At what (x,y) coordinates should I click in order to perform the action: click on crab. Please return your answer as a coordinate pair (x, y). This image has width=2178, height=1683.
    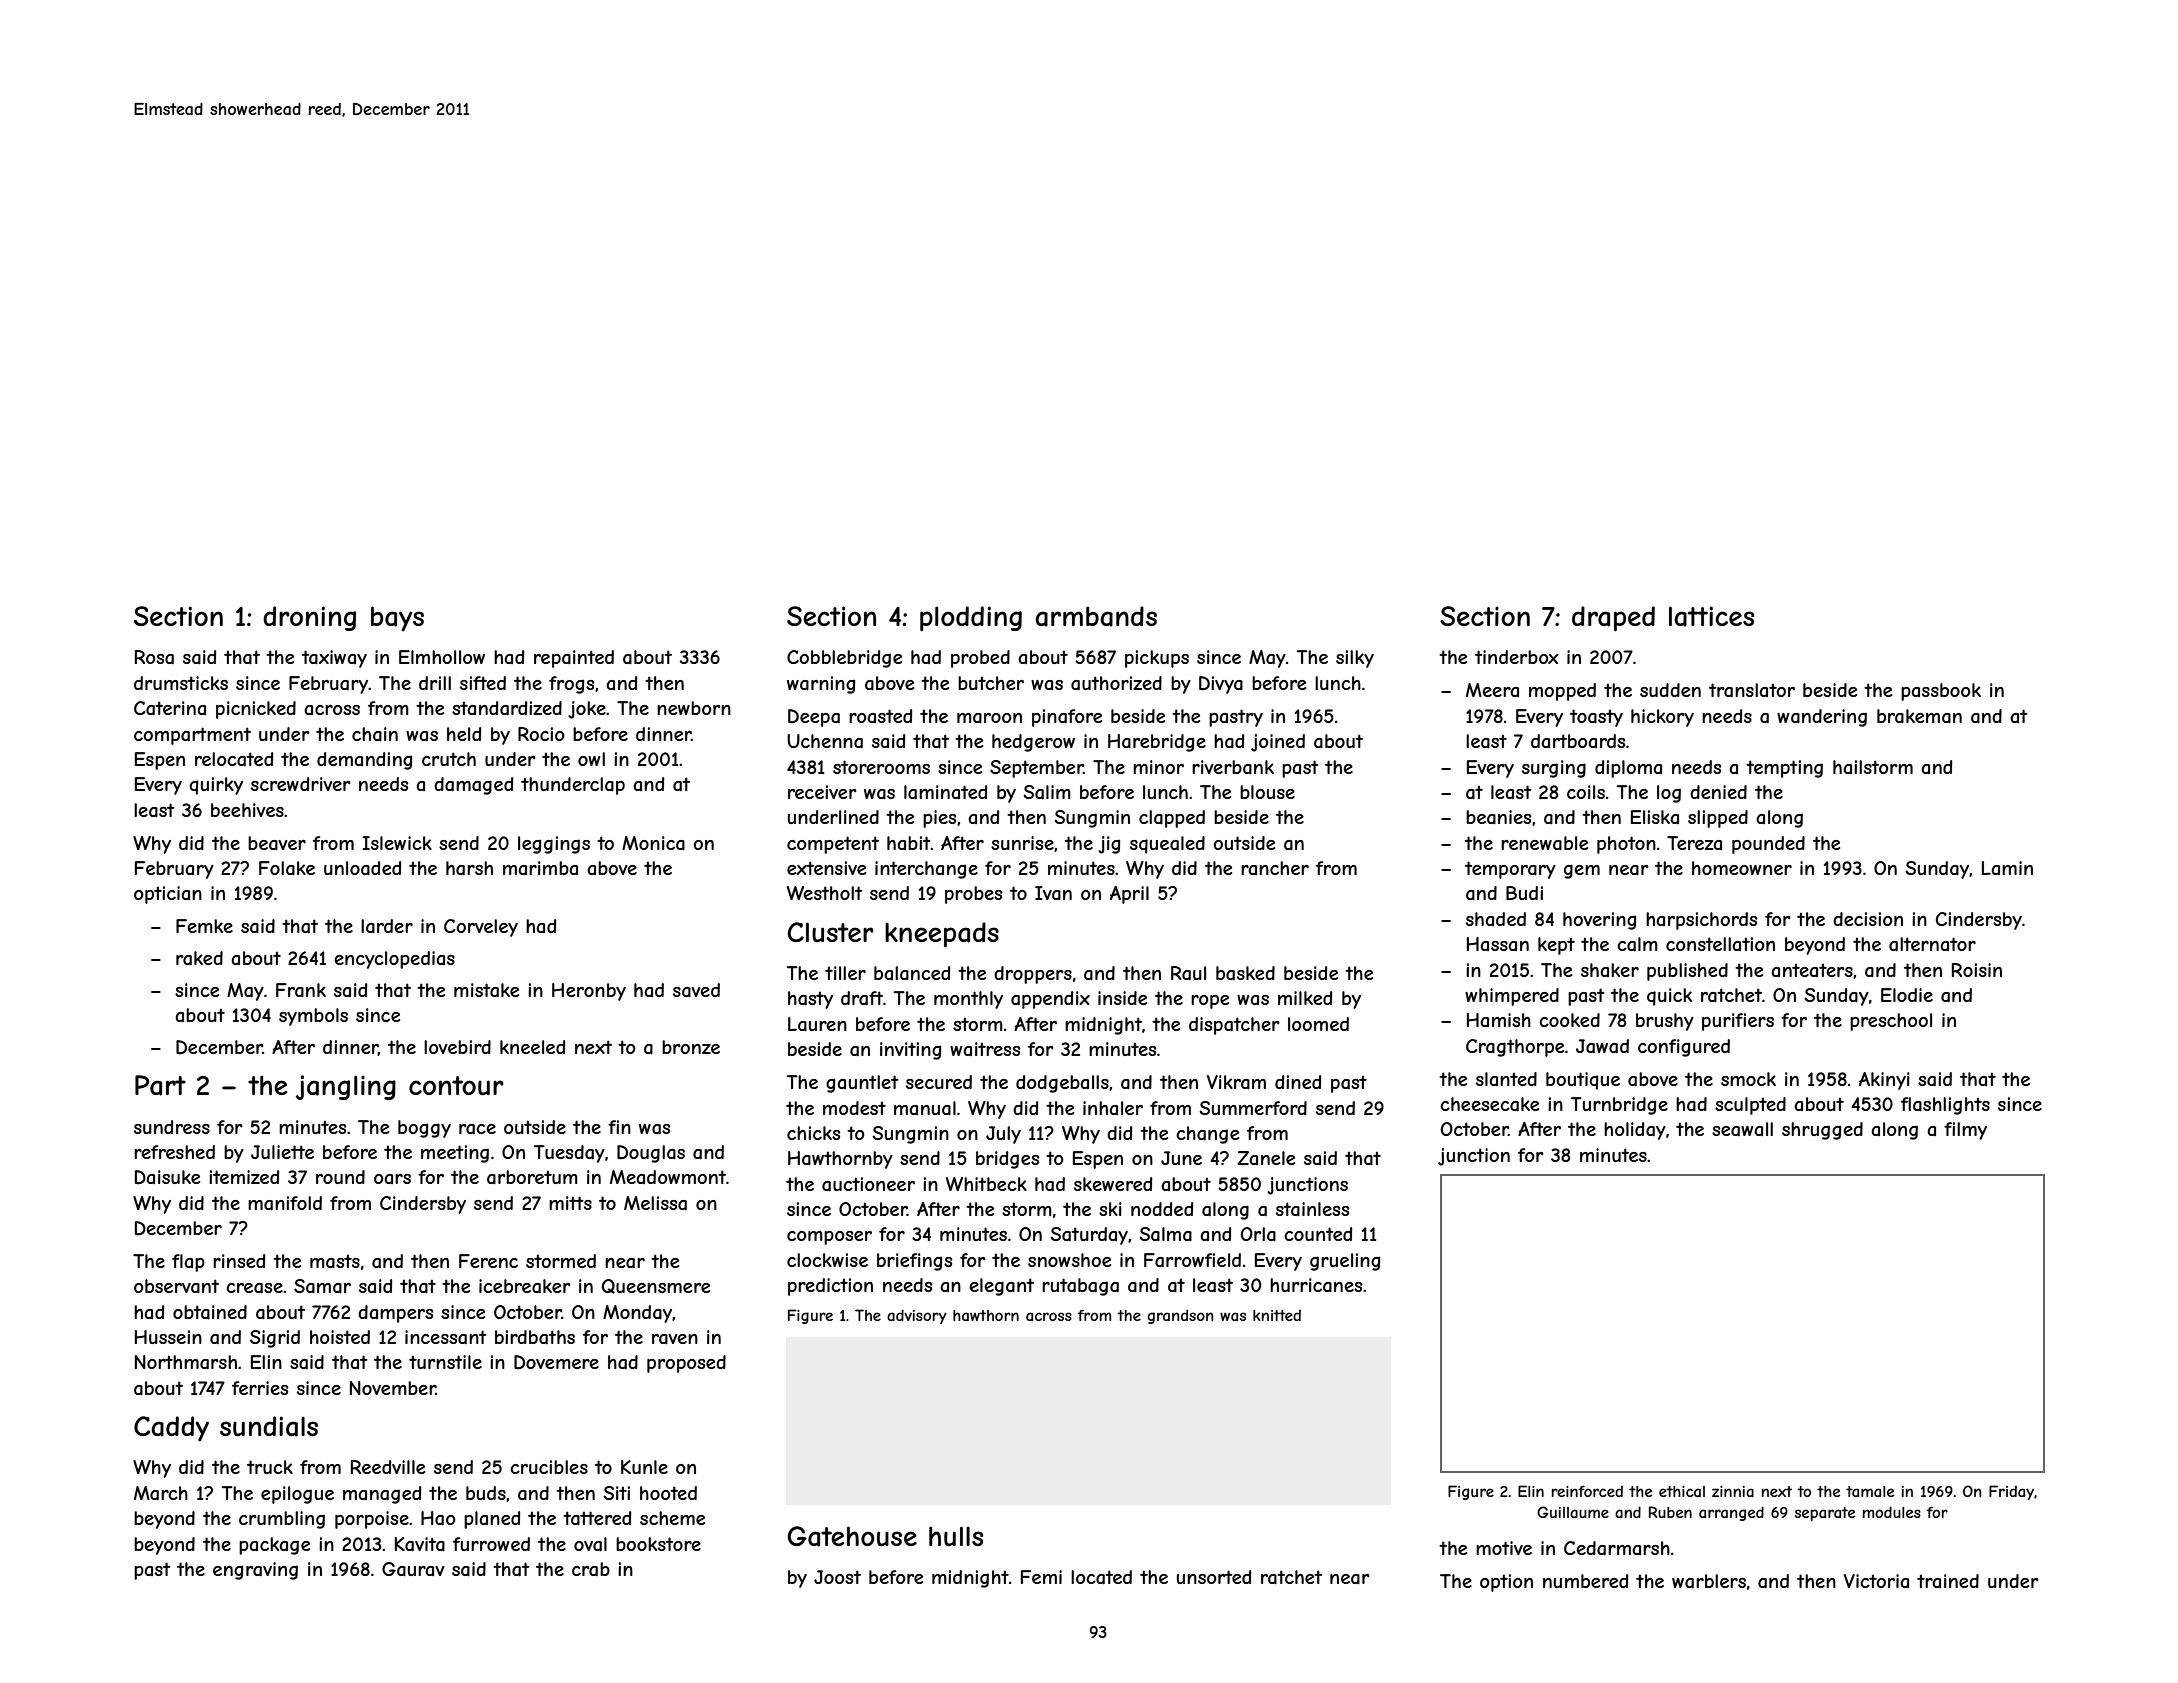
    Looking at the image, I should click on (591, 1569).
